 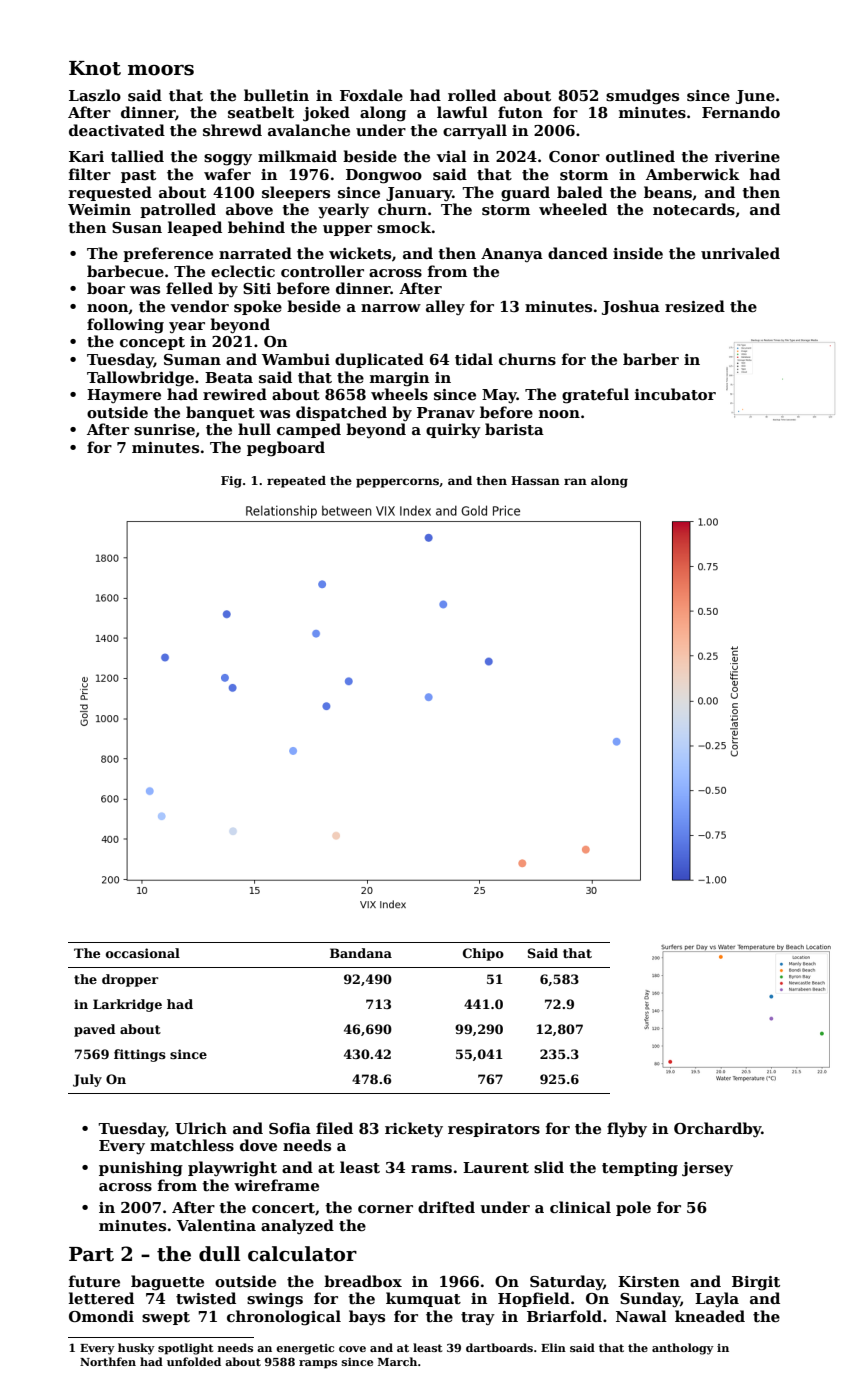 What do you see at coordinates (675, 394) in the screenshot?
I see `incubator` at bounding box center [675, 394].
